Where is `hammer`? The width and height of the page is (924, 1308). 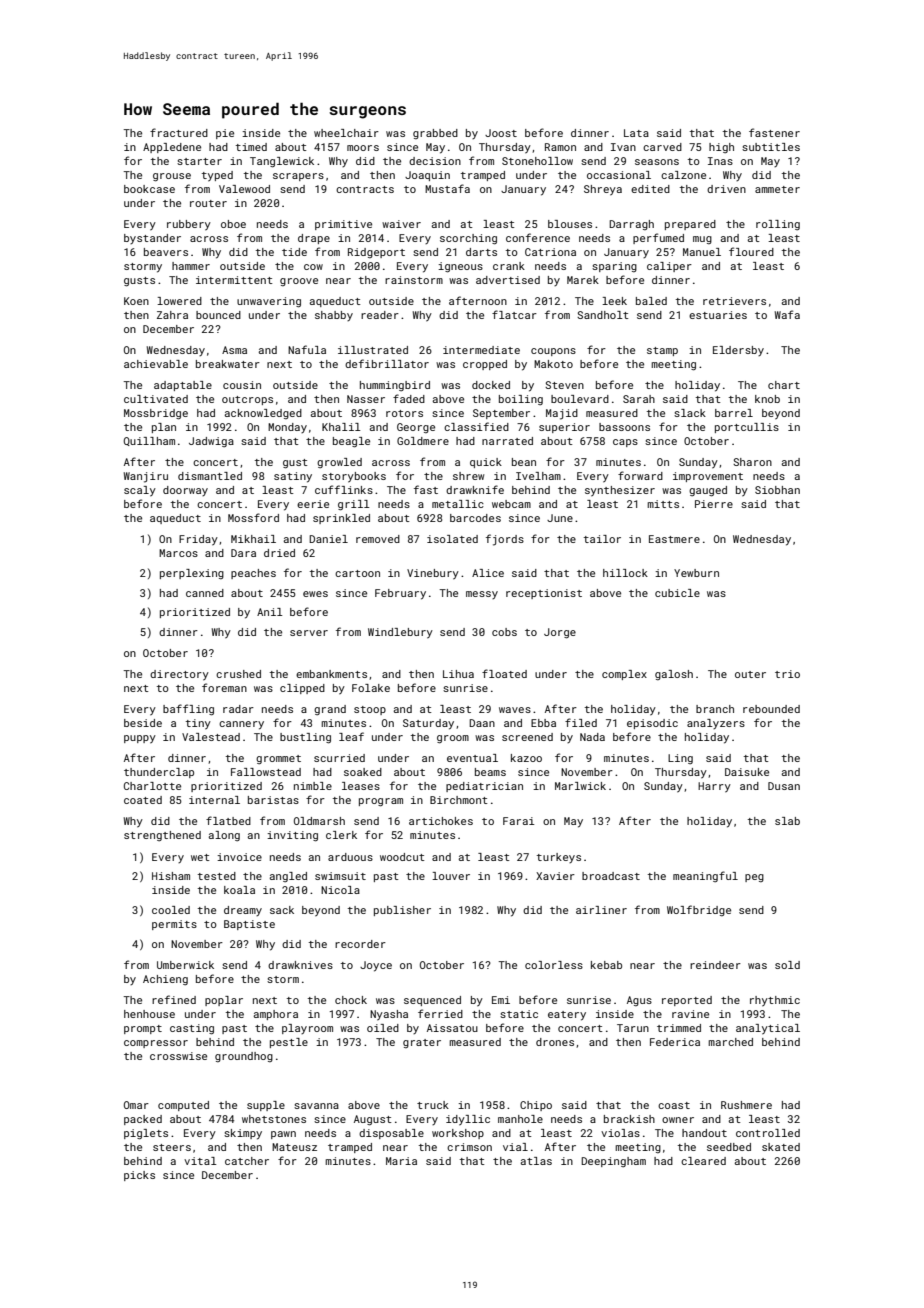
hammer is located at coordinates (191, 266).
